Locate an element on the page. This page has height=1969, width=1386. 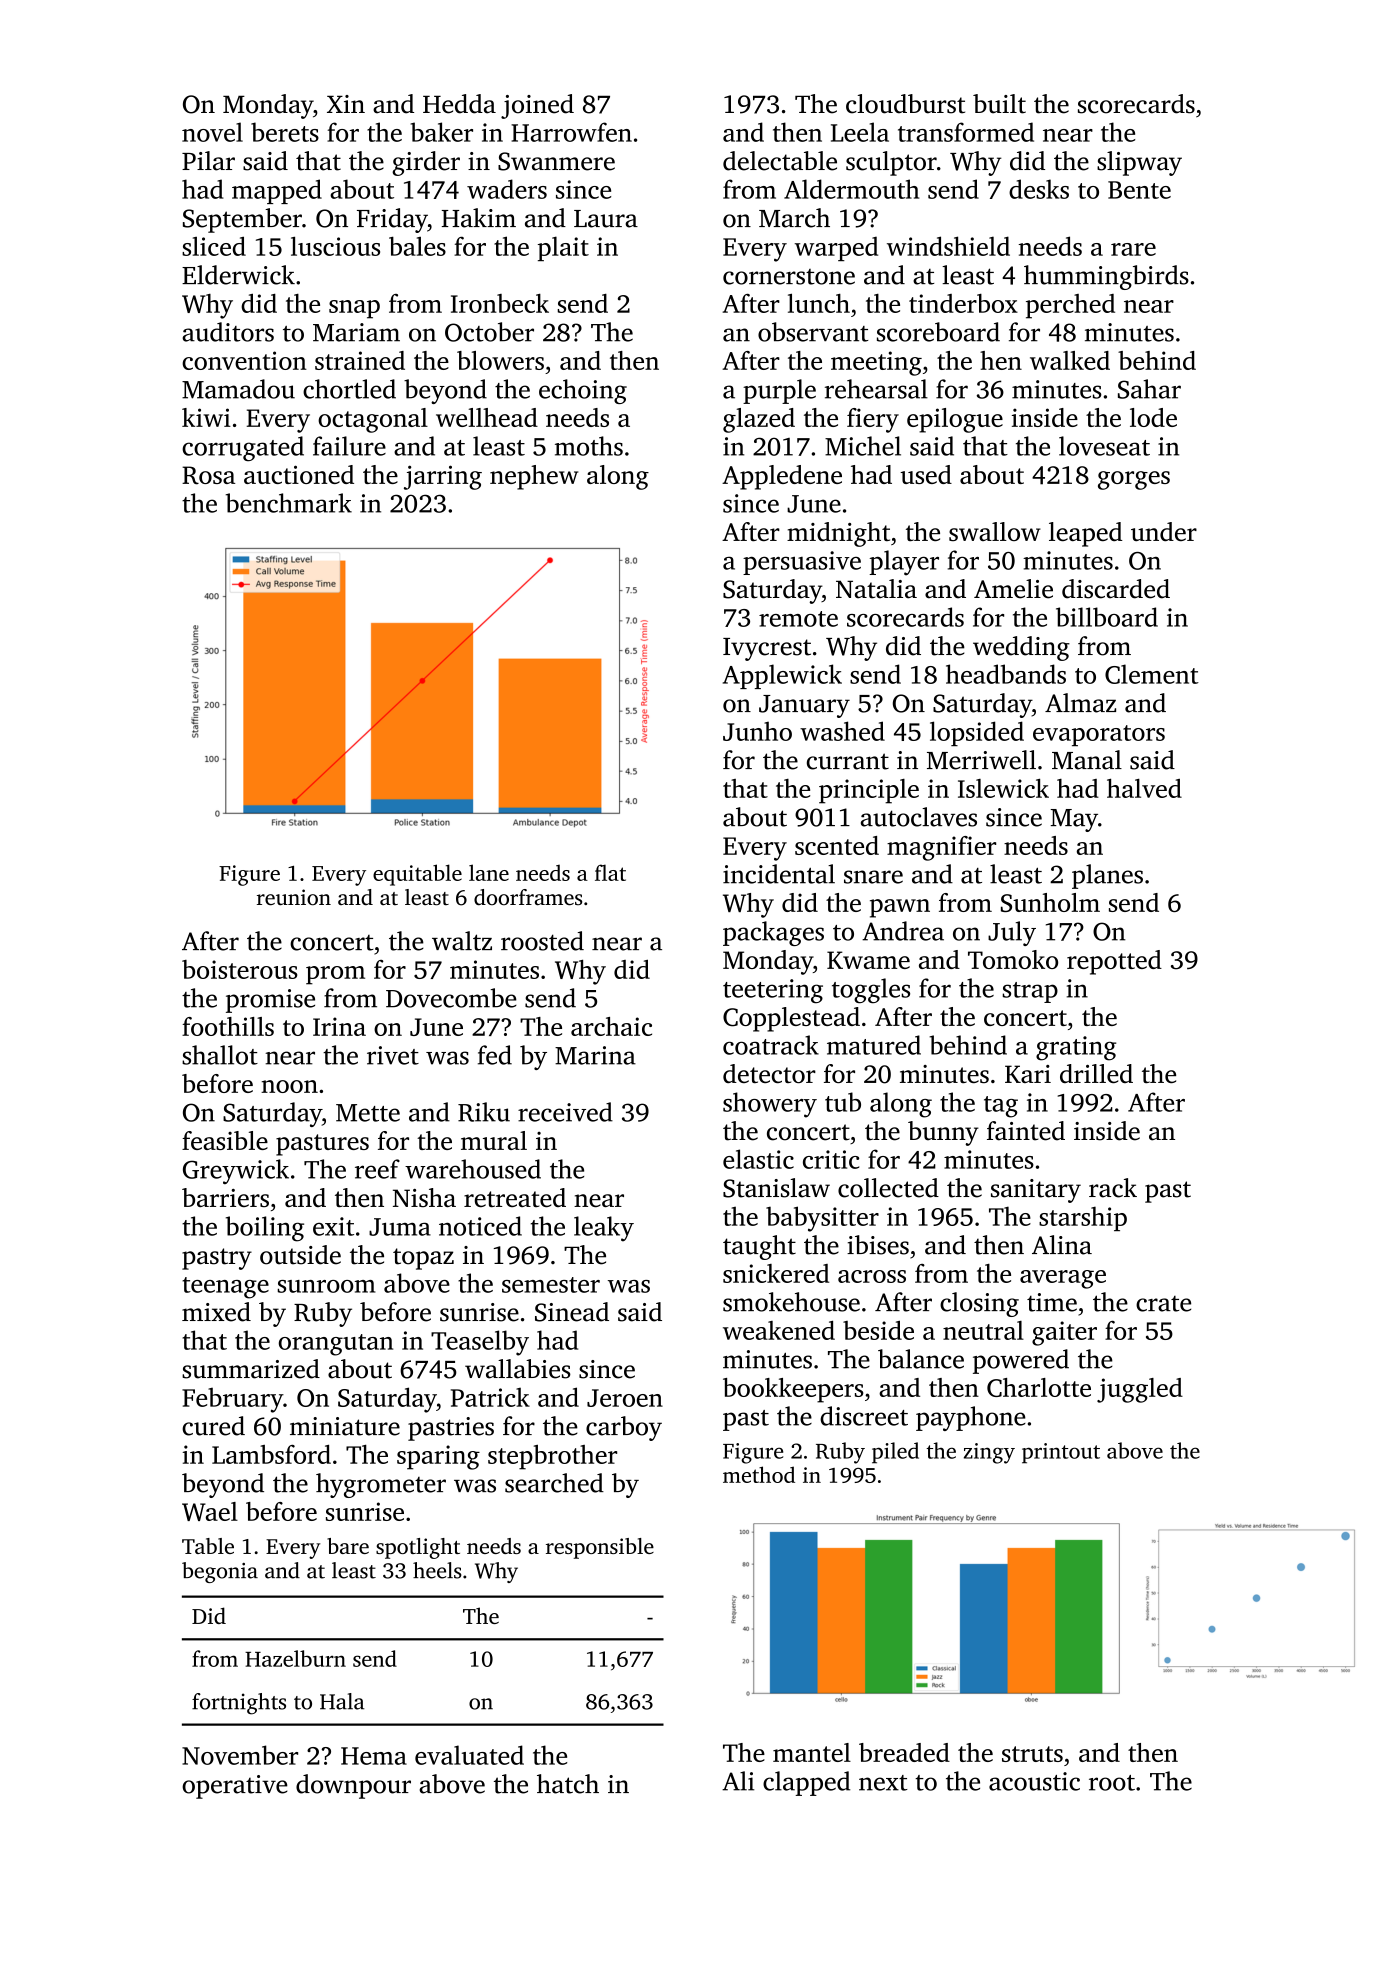
Hazelburn is located at coordinates (295, 1658).
